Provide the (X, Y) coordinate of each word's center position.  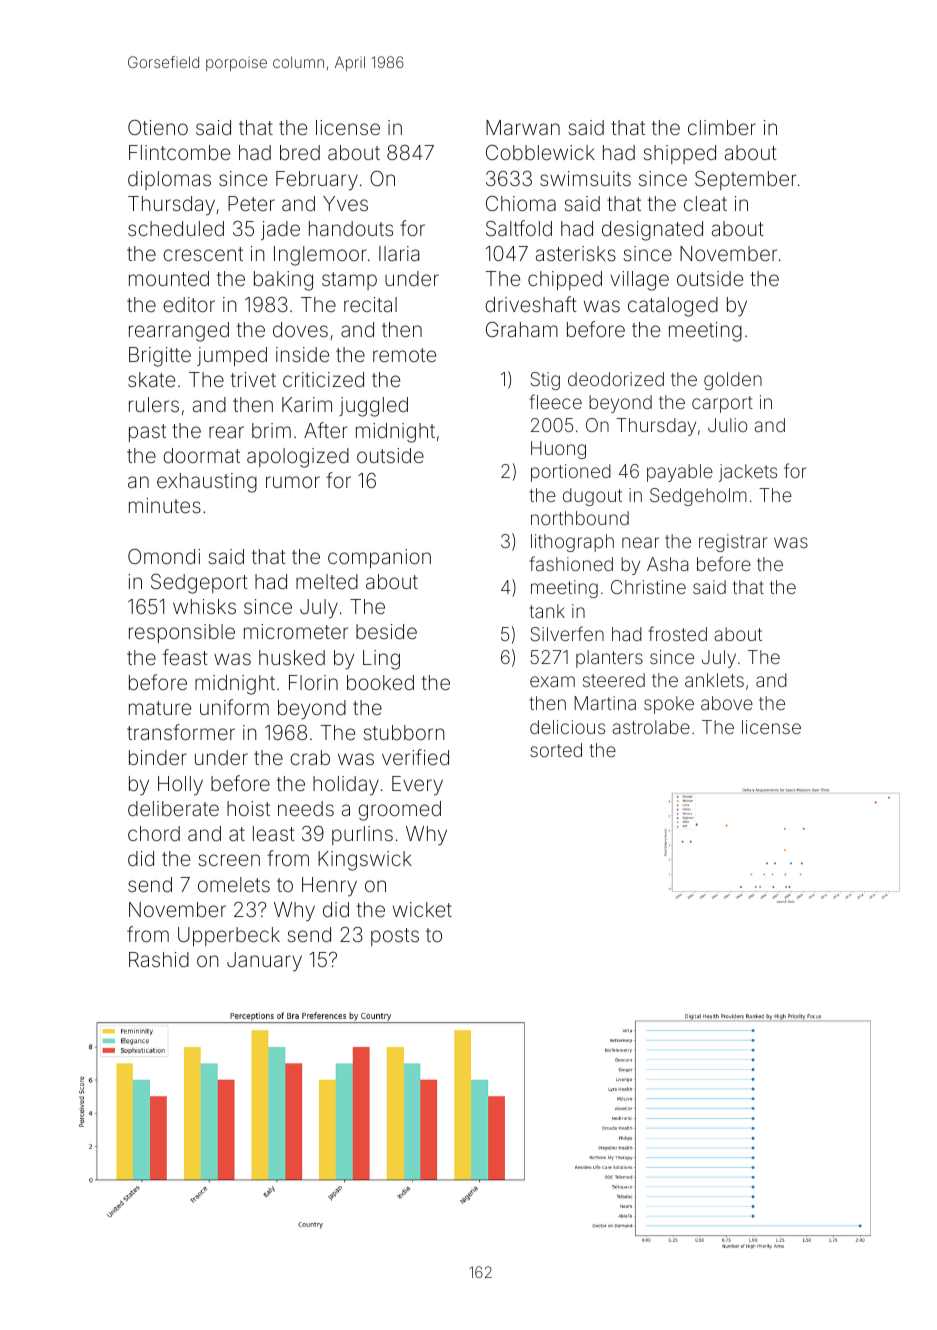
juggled (373, 407)
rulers (154, 404)
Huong (558, 450)
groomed (399, 811)
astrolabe (651, 727)
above (727, 703)
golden (733, 381)
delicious (567, 727)
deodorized (616, 379)
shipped (679, 154)
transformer (181, 732)
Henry (329, 887)
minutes (165, 505)
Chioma (521, 203)
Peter (251, 203)
